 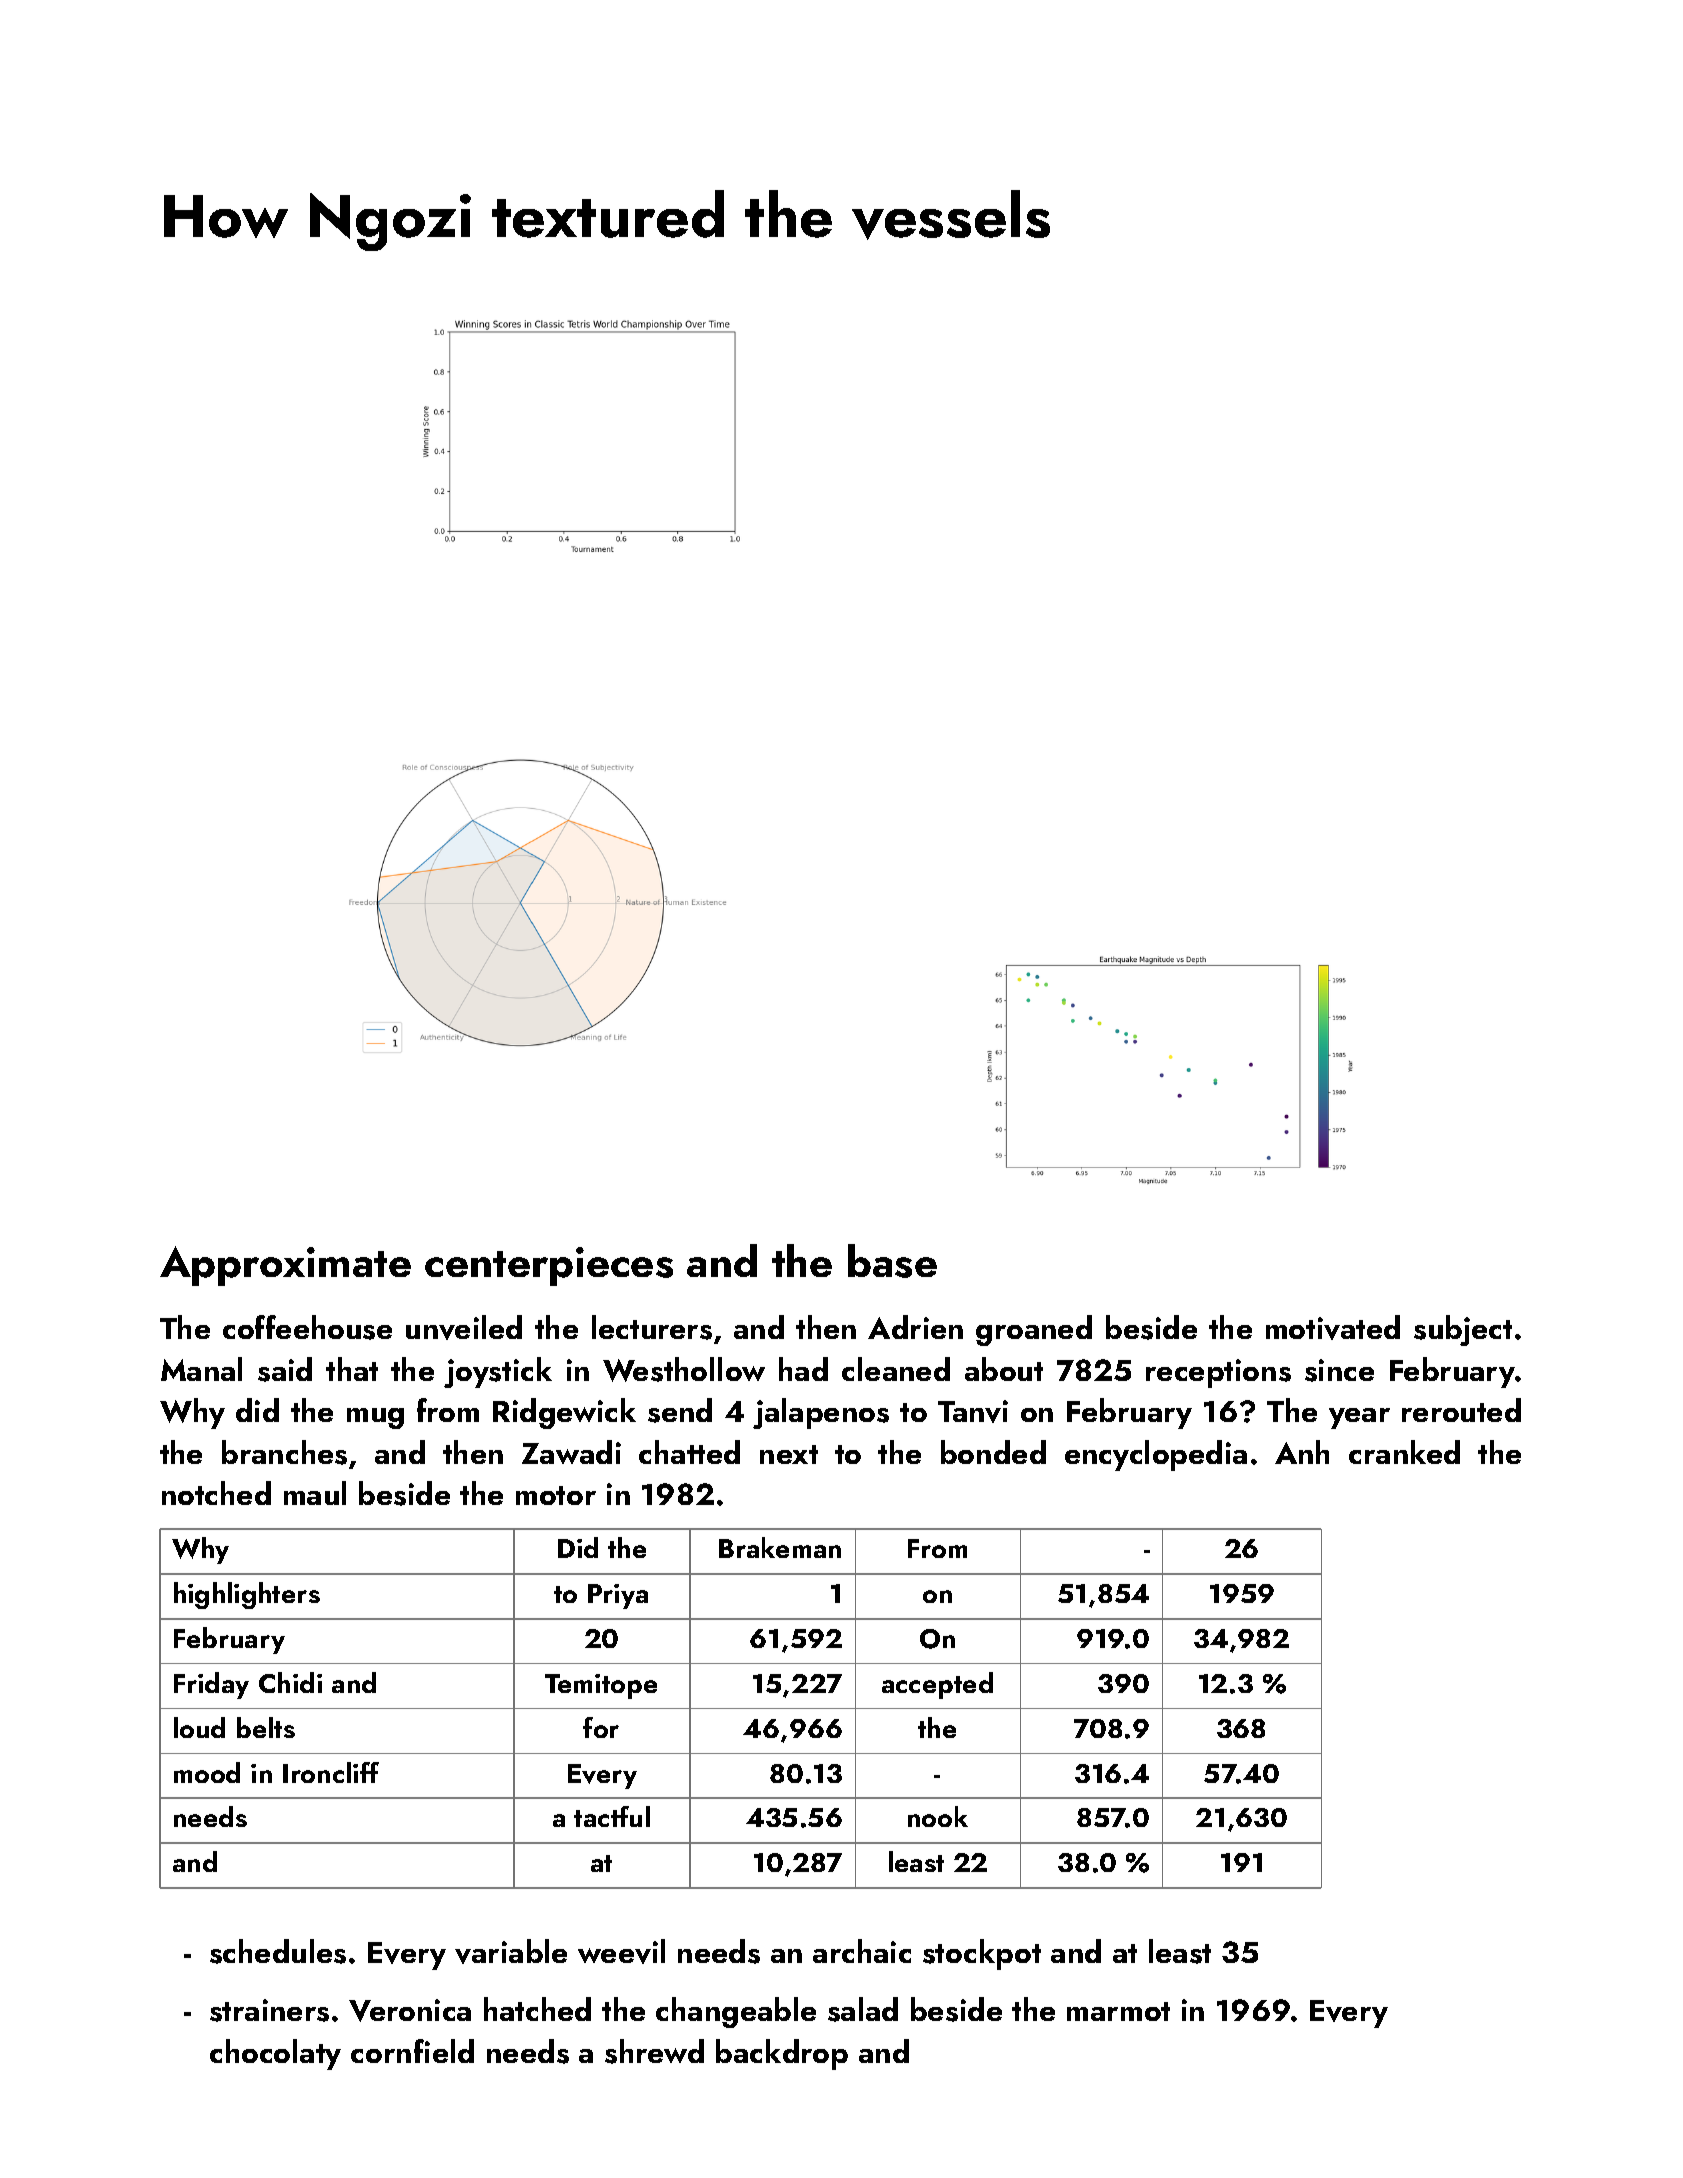 I want to click on changeable, so click(x=736, y=2012).
